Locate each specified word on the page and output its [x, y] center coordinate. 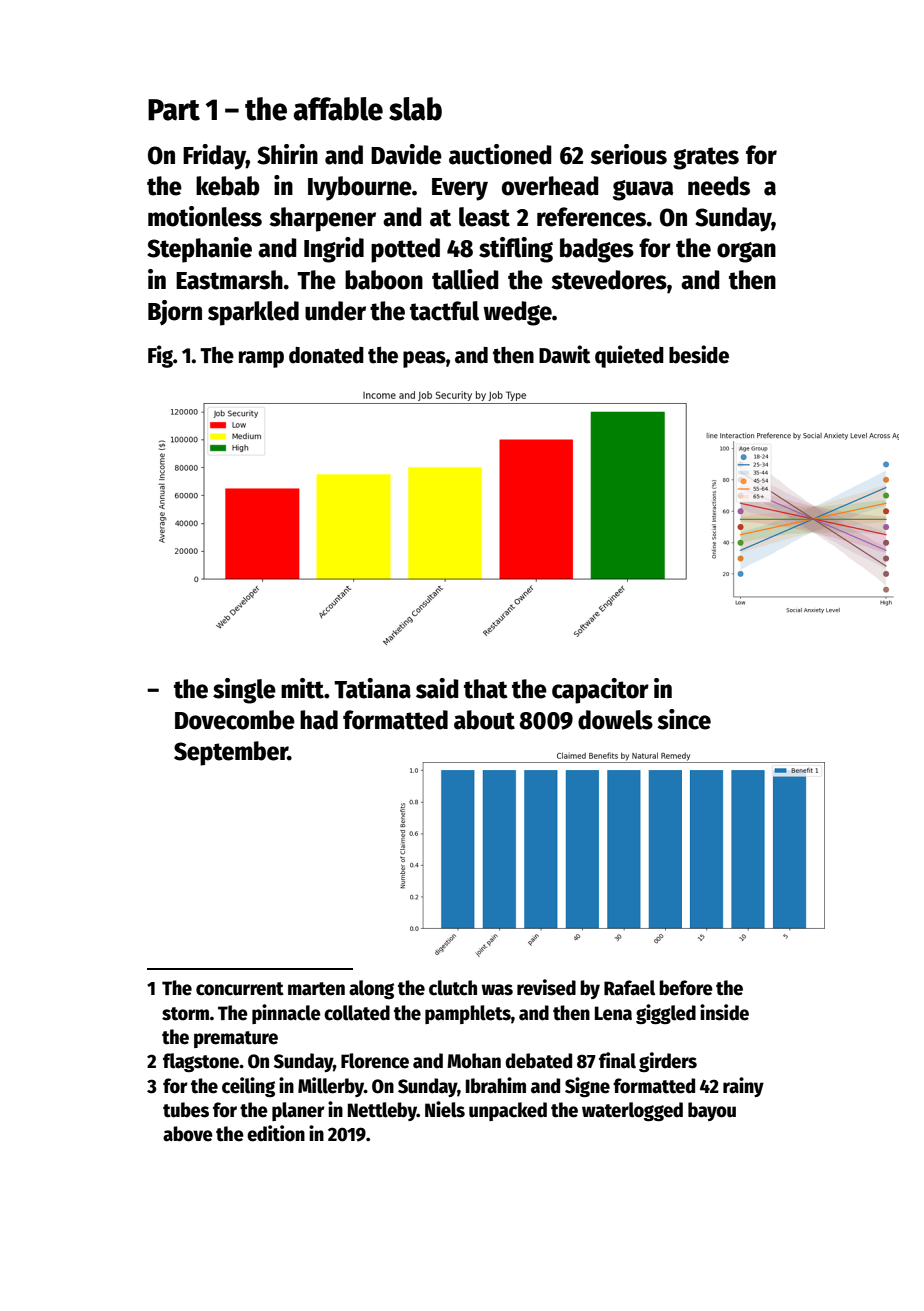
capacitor [600, 691]
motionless [205, 216]
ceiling [248, 1087]
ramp [261, 359]
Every [460, 189]
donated [326, 355]
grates [706, 158]
